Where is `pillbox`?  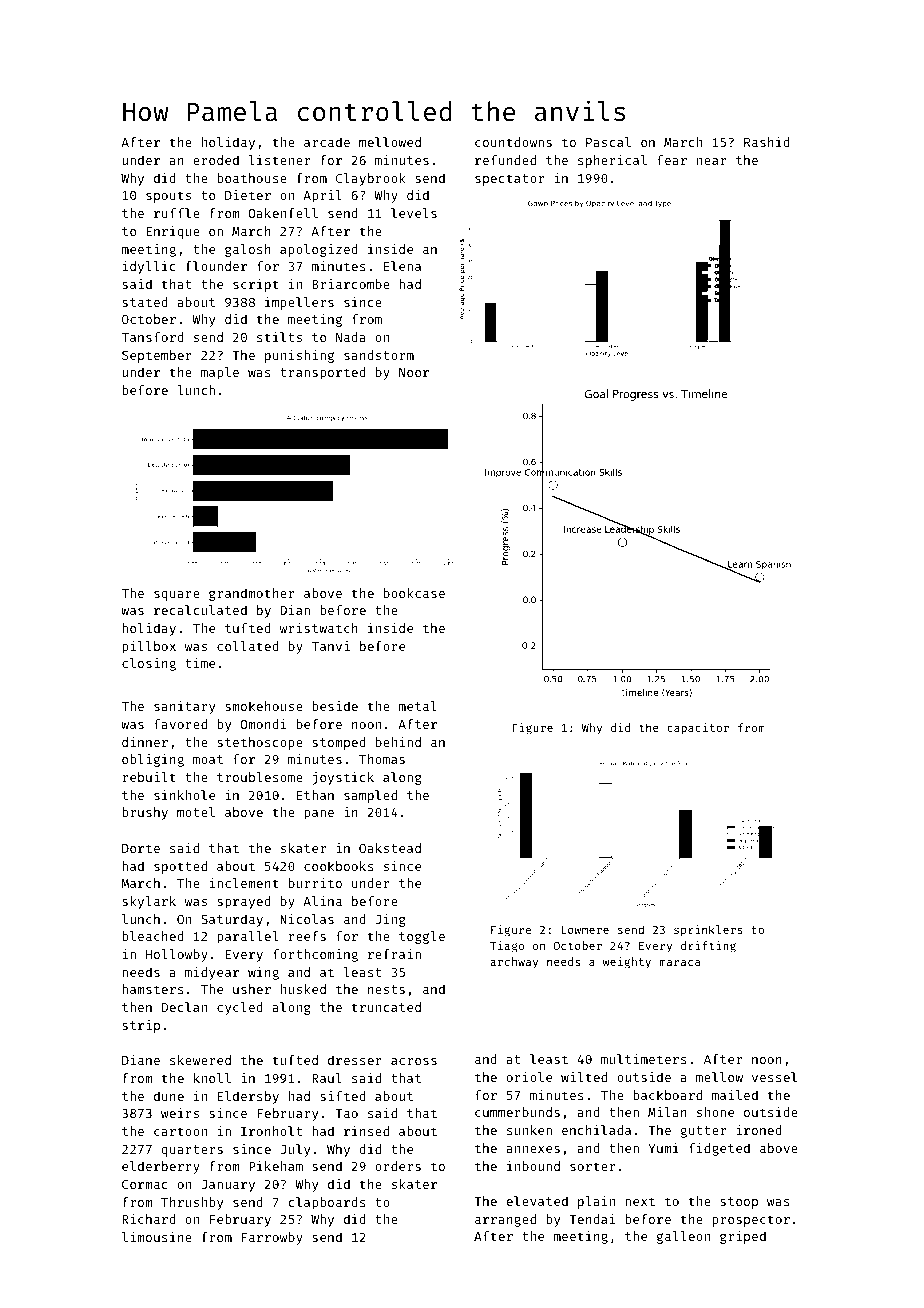 pillbox is located at coordinates (149, 647).
